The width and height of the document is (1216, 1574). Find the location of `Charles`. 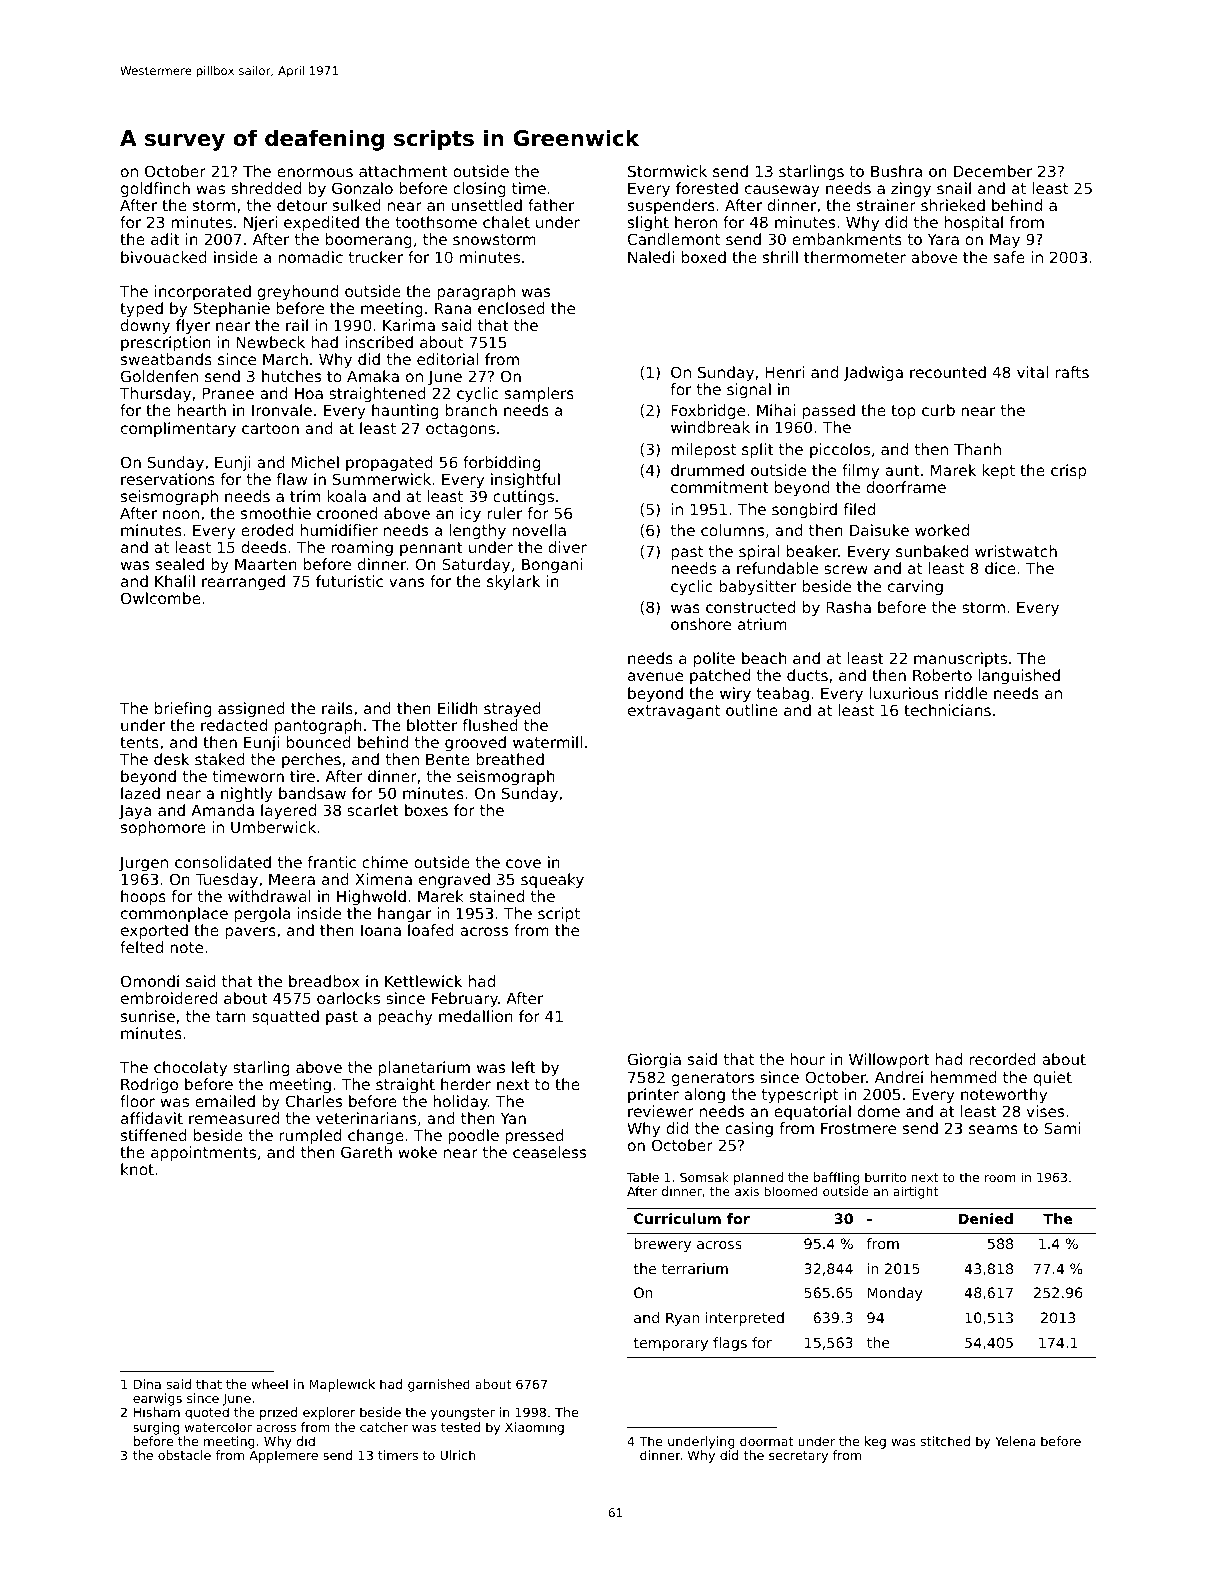

Charles is located at coordinates (314, 1101).
